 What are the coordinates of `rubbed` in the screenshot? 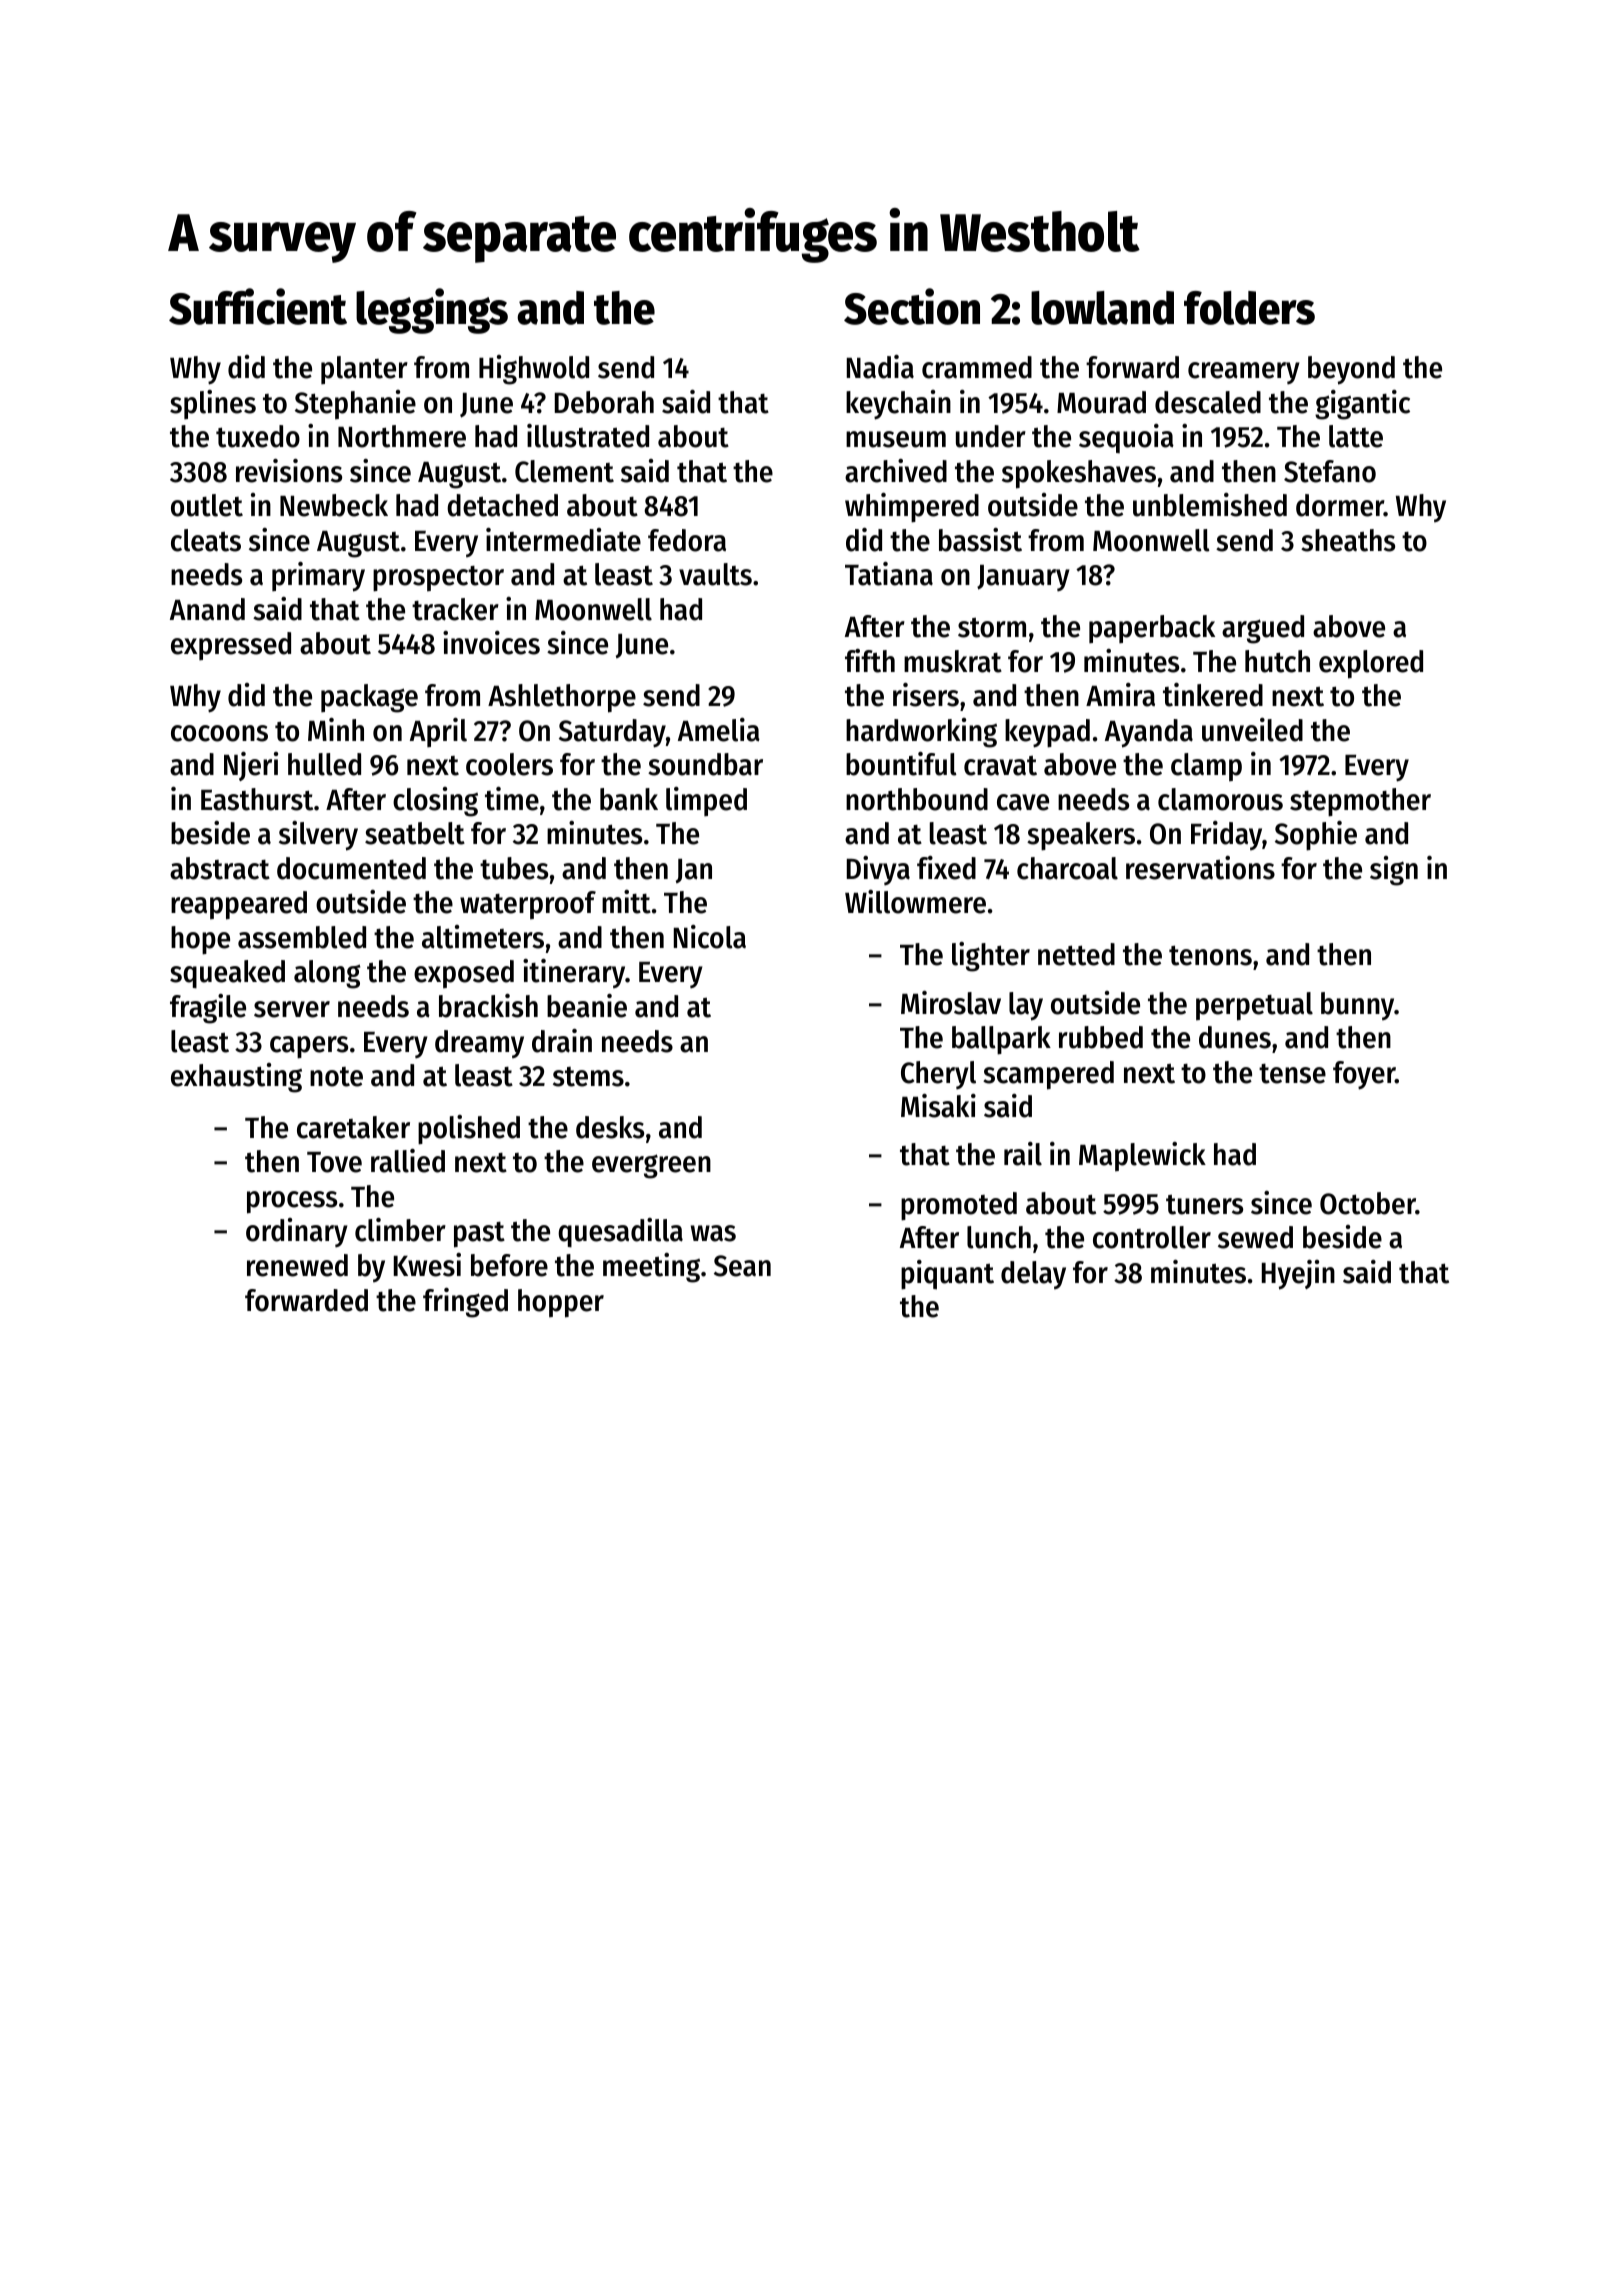 It's located at (1101, 1037).
